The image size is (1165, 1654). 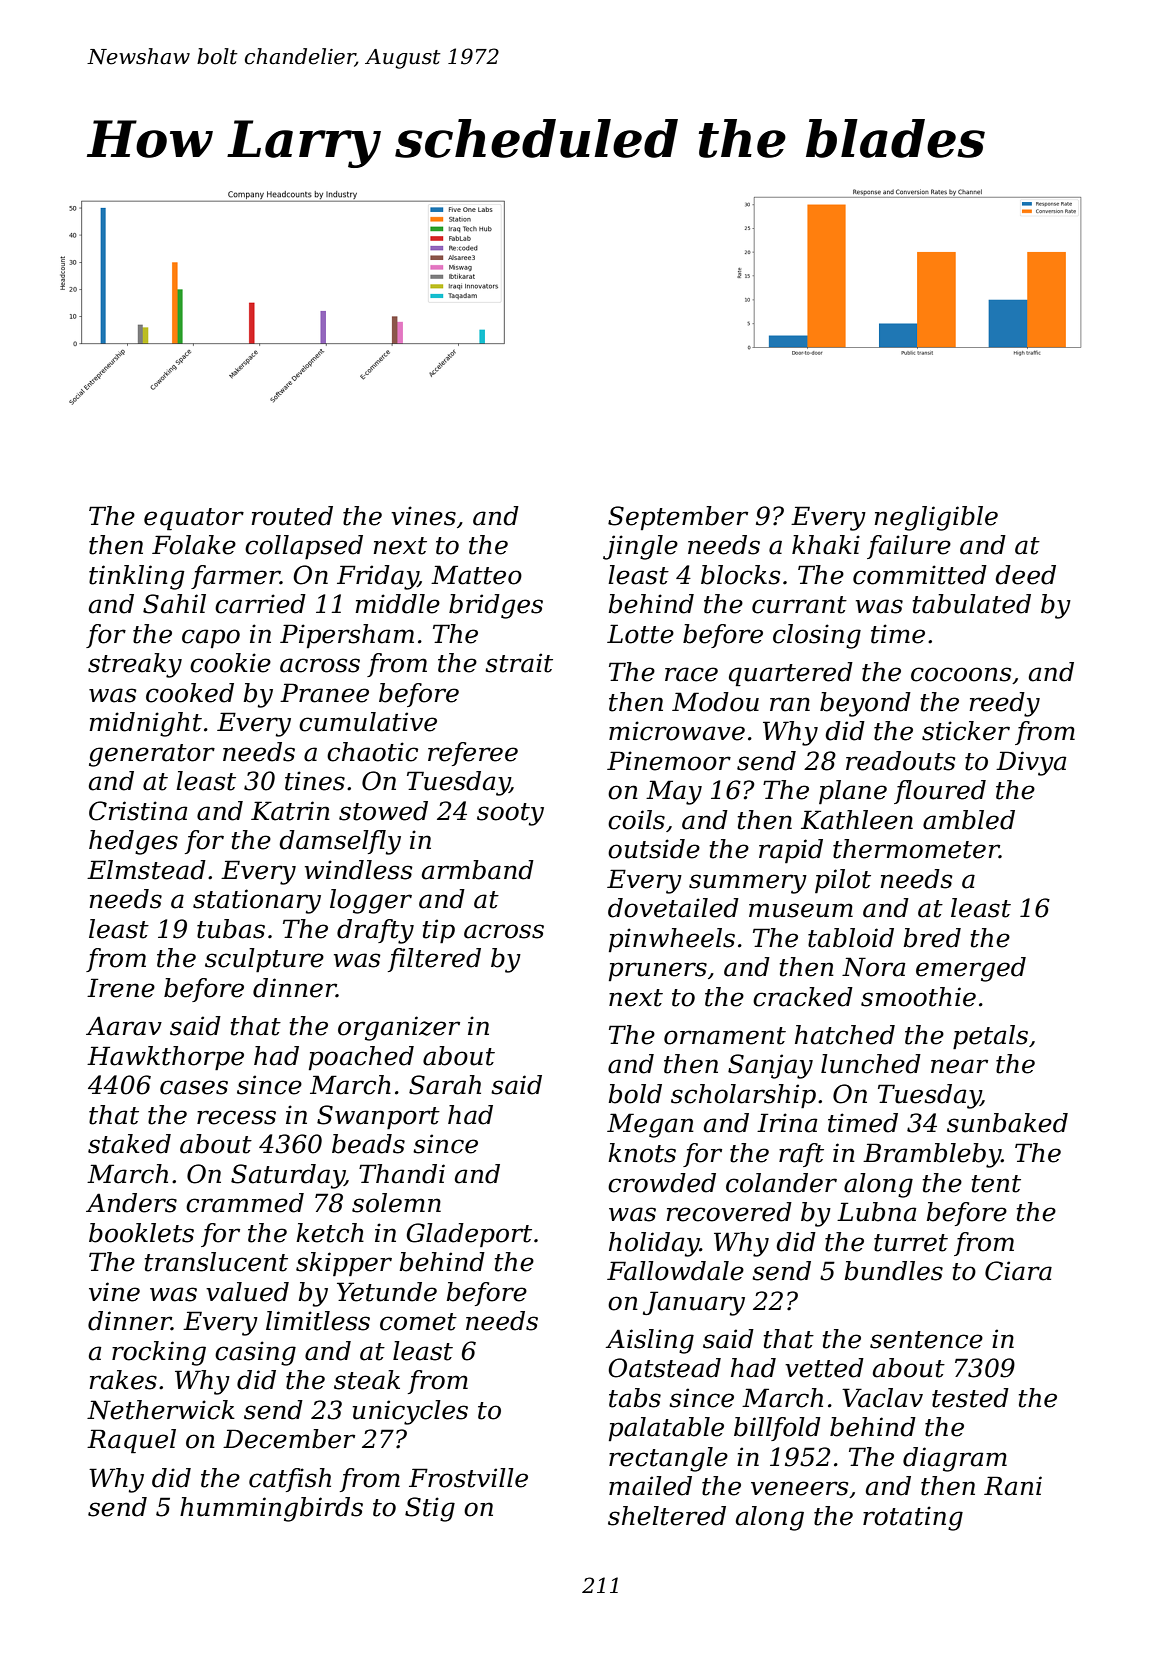 I want to click on emerged, so click(x=971, y=969).
